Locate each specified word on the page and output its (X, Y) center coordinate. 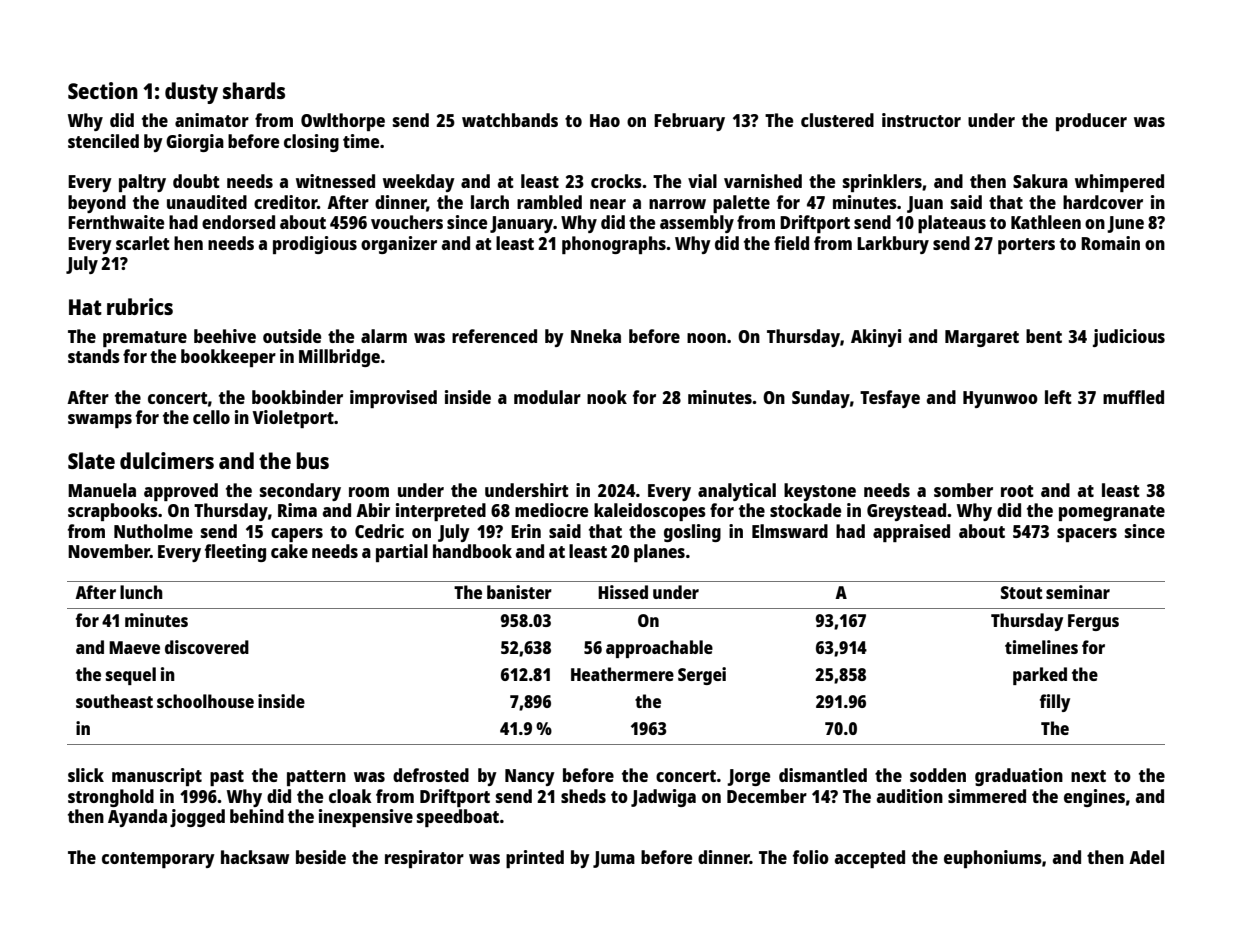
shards (254, 90)
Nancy (530, 777)
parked (1040, 676)
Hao (605, 120)
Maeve (134, 647)
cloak (350, 796)
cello (211, 417)
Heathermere (622, 674)
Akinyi (876, 338)
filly (1055, 703)
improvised (393, 399)
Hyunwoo (1000, 399)
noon (706, 338)
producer (1091, 122)
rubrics (140, 306)
